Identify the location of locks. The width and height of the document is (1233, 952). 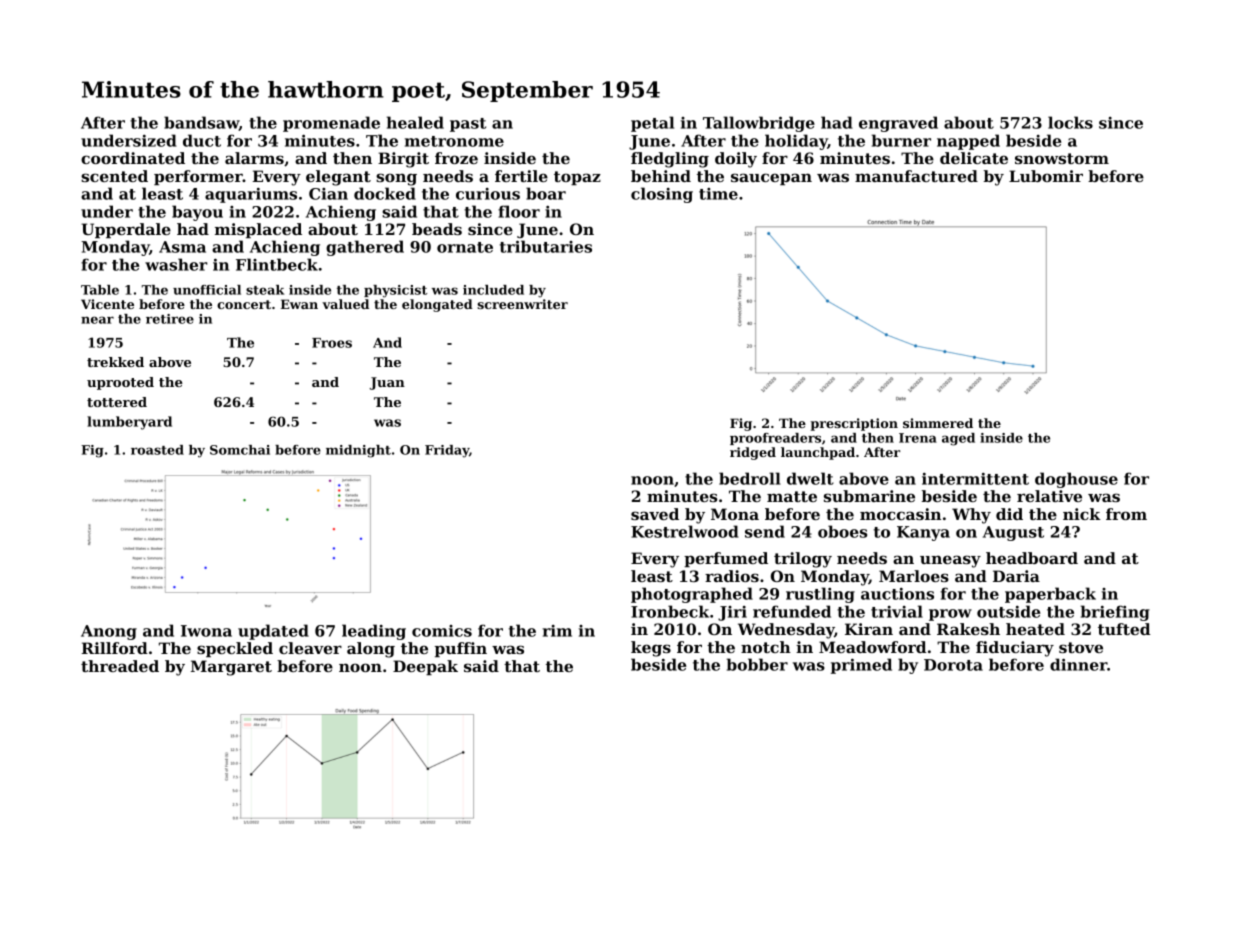
(1070, 122).
